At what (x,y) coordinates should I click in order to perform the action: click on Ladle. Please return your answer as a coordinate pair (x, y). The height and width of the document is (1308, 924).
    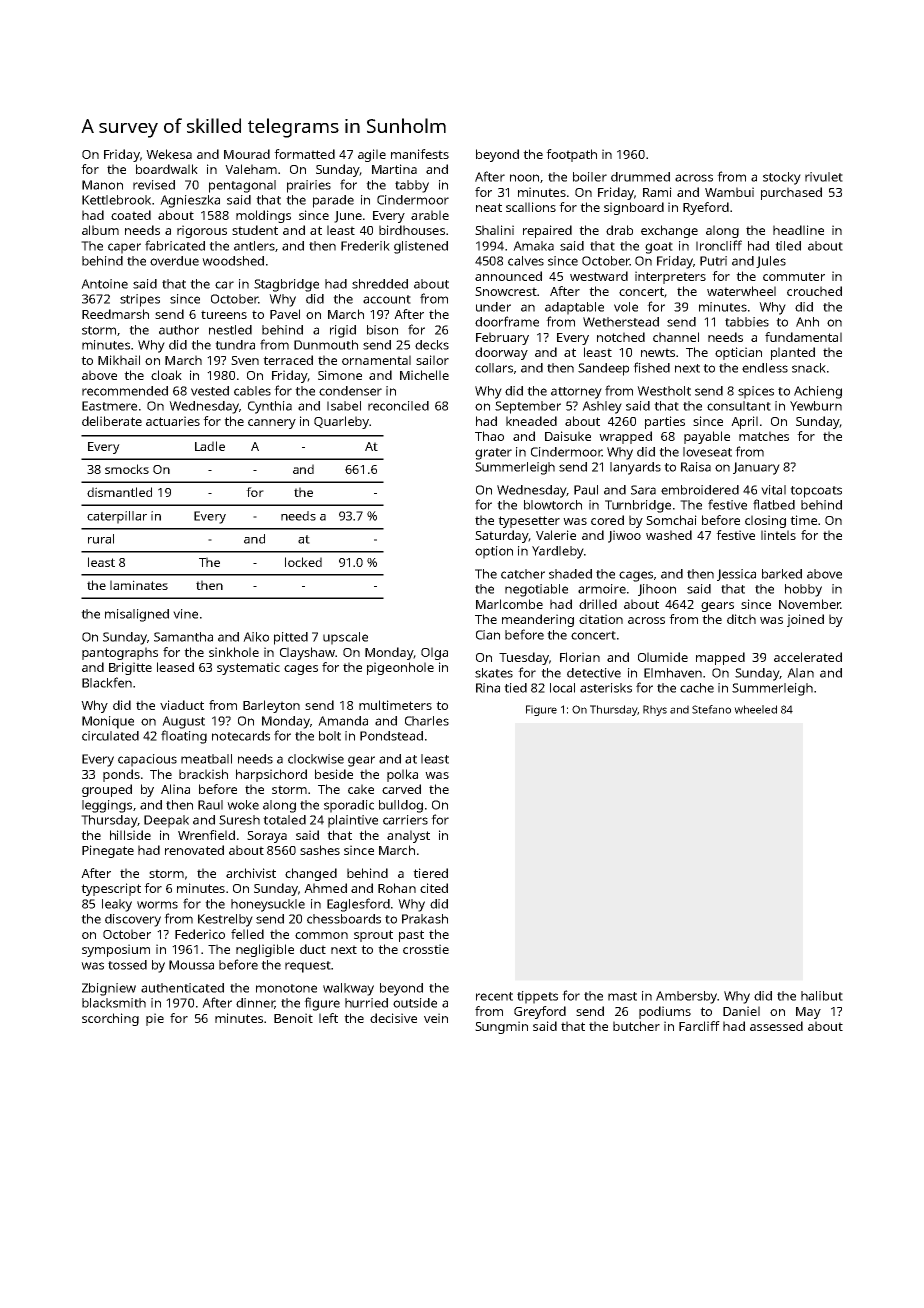
    Looking at the image, I should click on (210, 446).
